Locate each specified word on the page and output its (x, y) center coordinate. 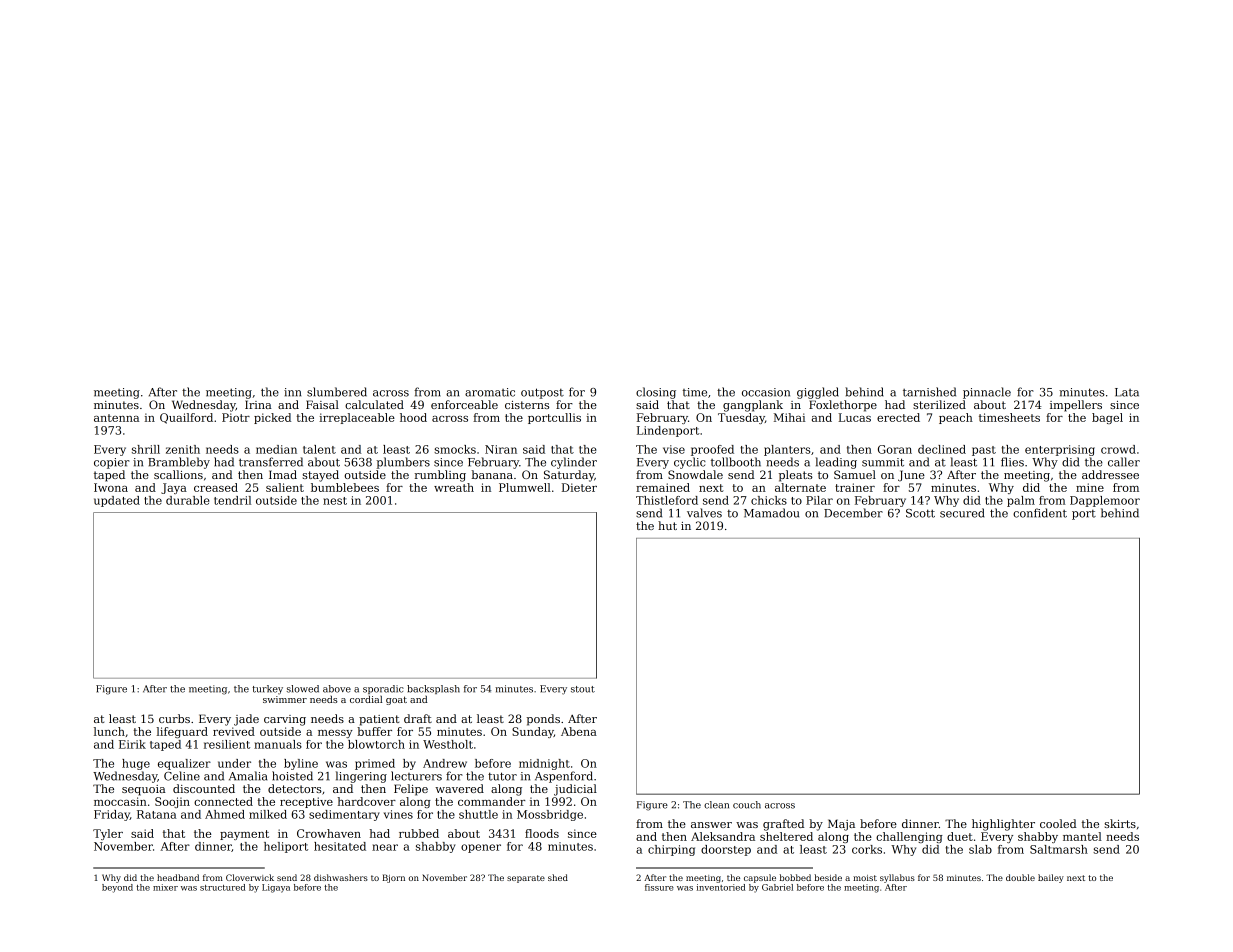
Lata (1127, 392)
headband (178, 877)
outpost (542, 393)
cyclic (690, 463)
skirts (1120, 823)
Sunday (533, 732)
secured (962, 513)
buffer (374, 731)
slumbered (337, 392)
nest (335, 501)
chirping (671, 850)
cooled (1058, 823)
